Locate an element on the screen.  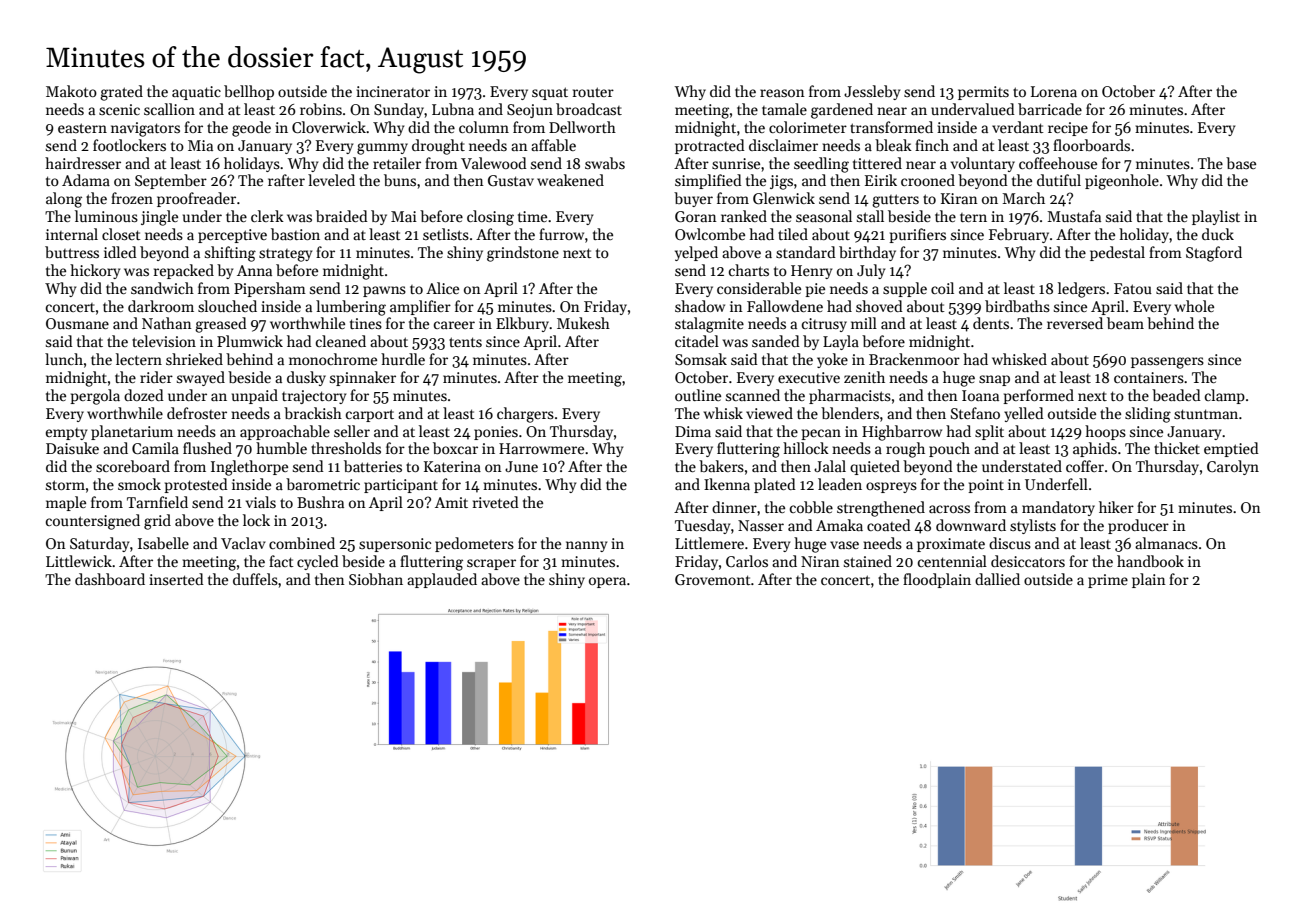
jingle is located at coordinates (159, 218).
